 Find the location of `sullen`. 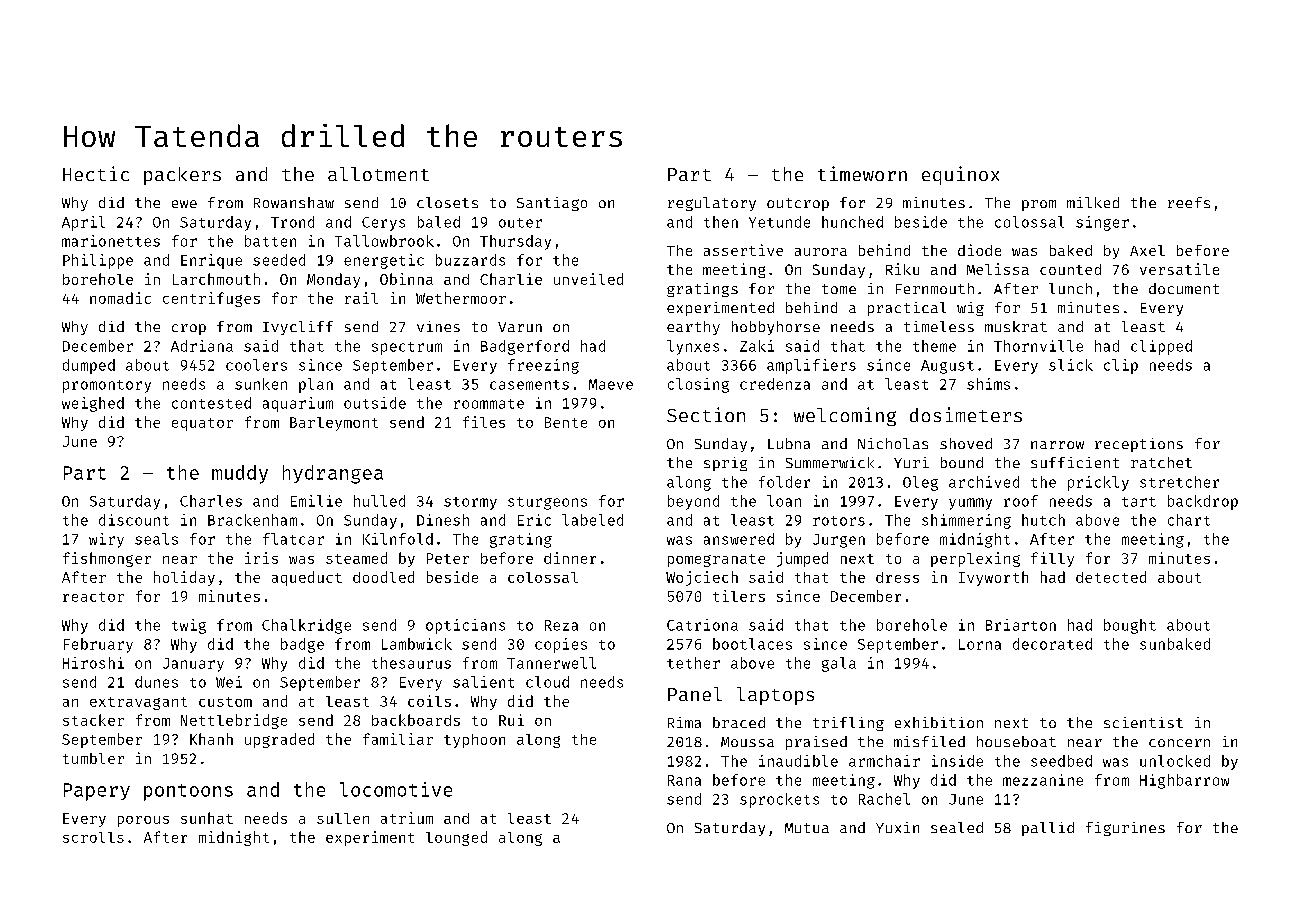

sullen is located at coordinates (343, 818).
